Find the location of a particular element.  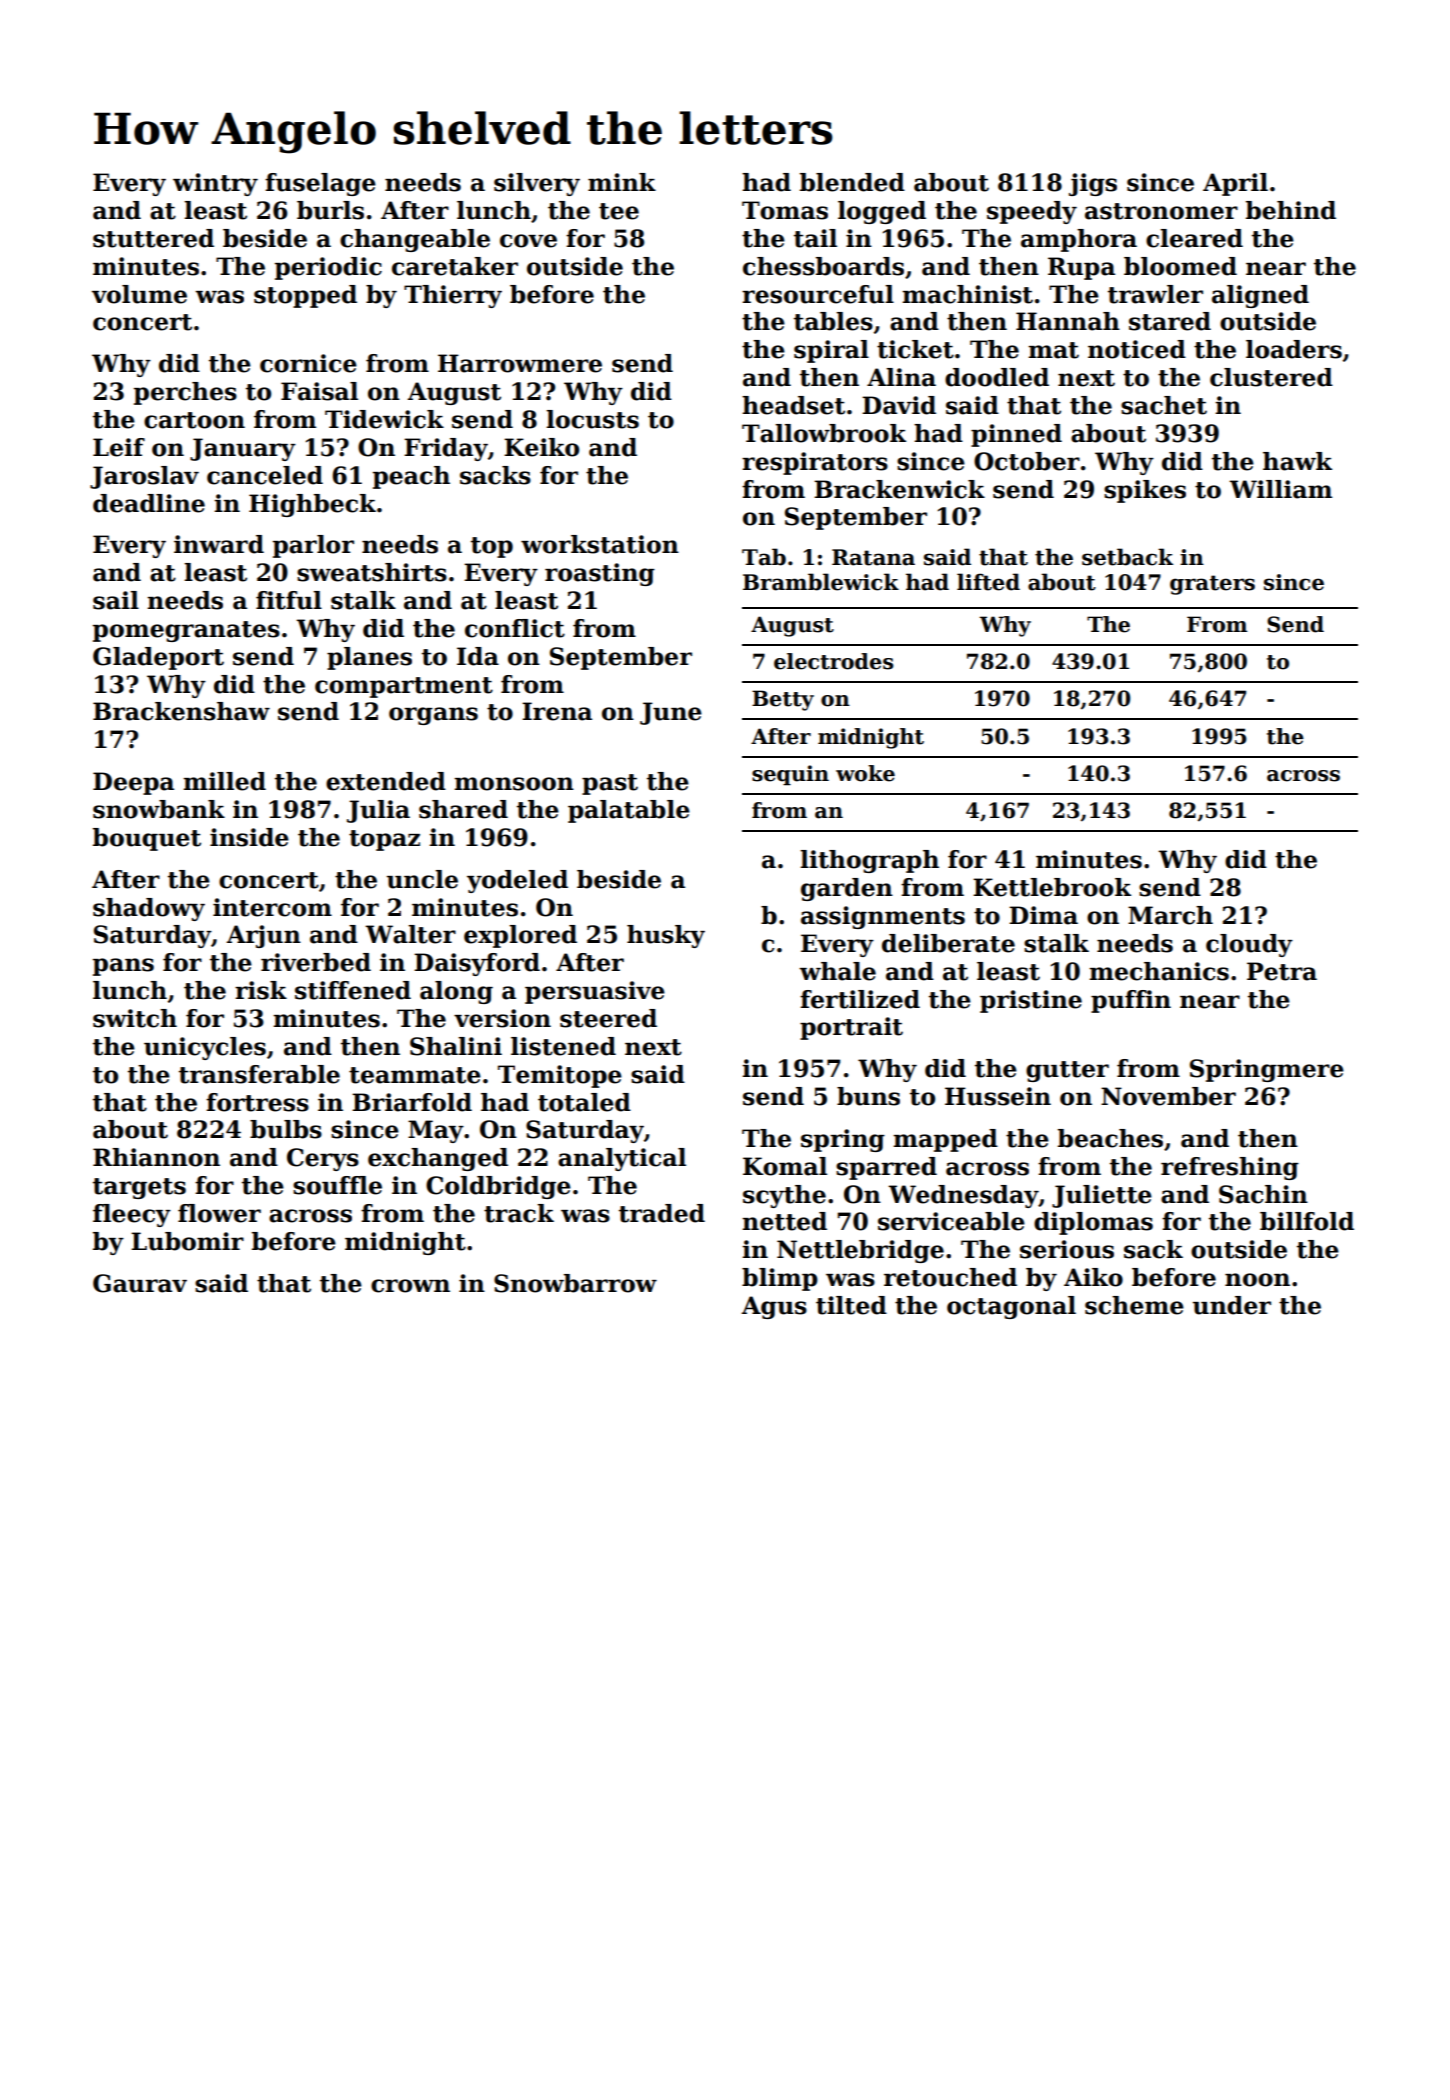

Arjun is located at coordinates (263, 936).
